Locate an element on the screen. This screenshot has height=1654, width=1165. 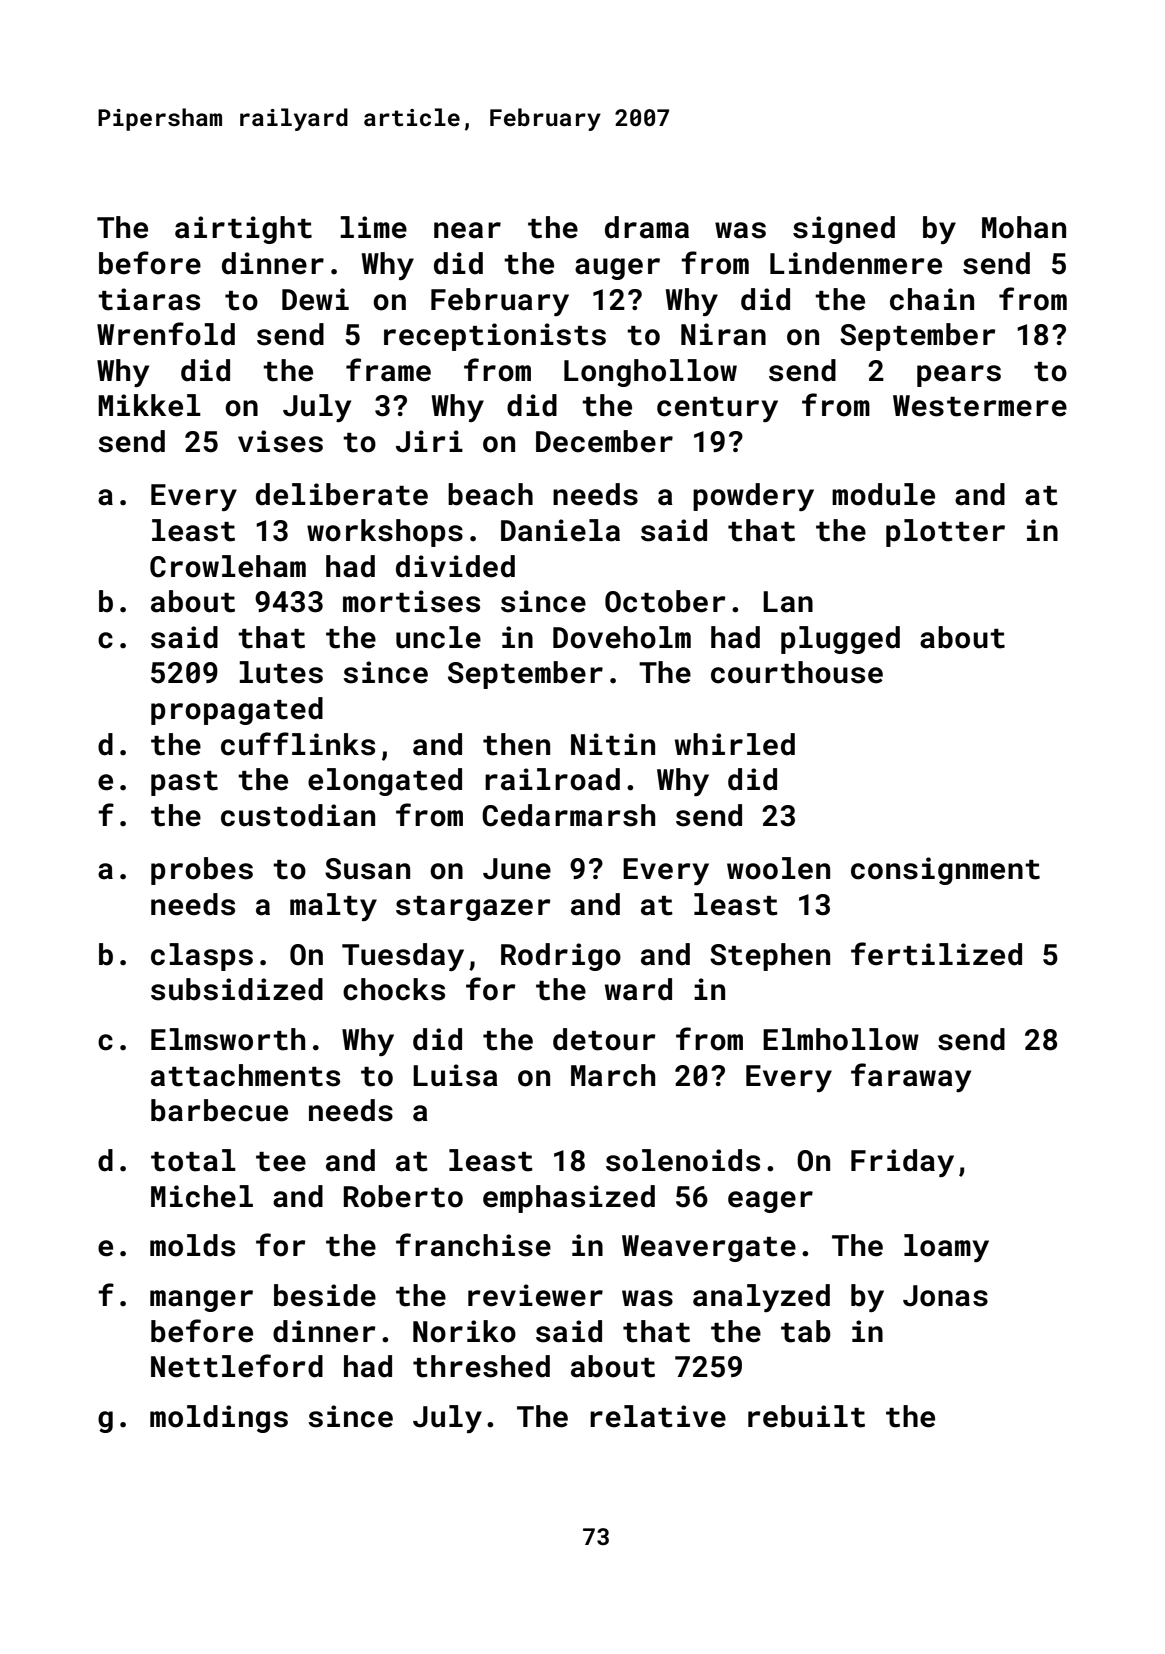
Roberto is located at coordinates (403, 1196).
